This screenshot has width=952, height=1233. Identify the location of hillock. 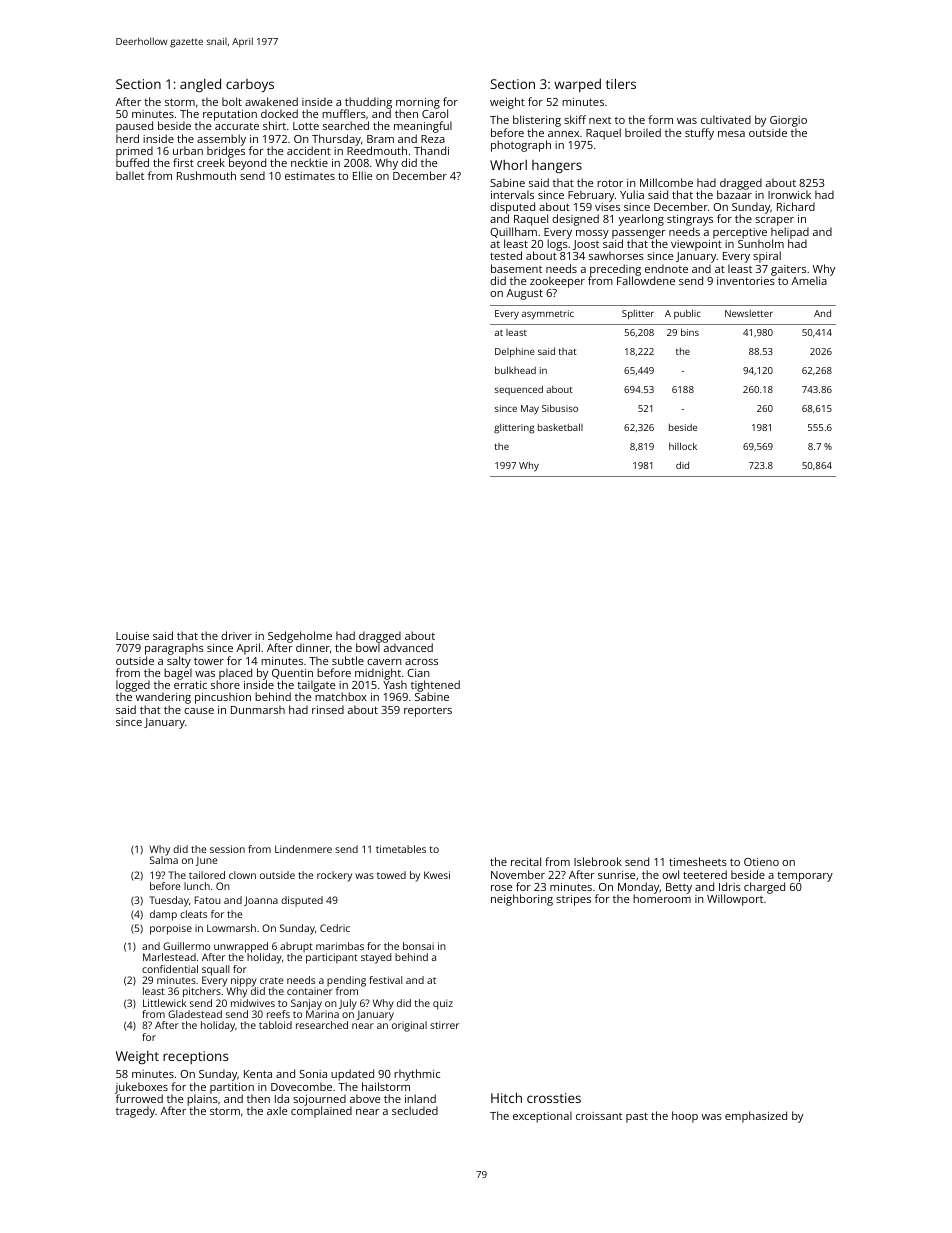
(683, 446).
